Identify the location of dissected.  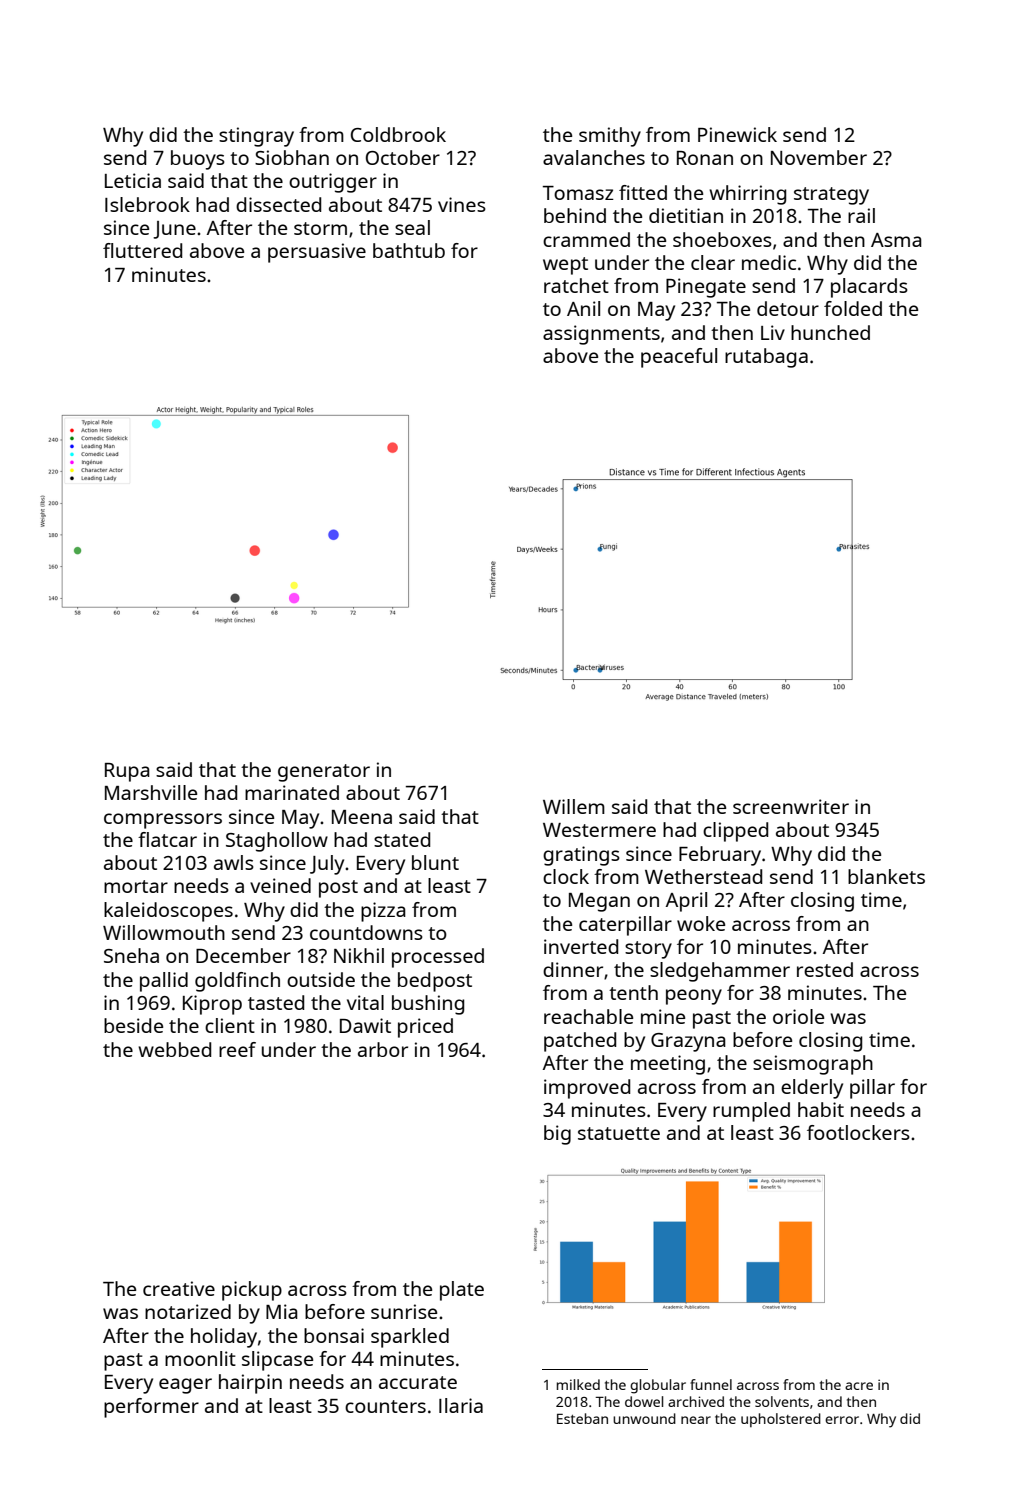
(278, 204).
